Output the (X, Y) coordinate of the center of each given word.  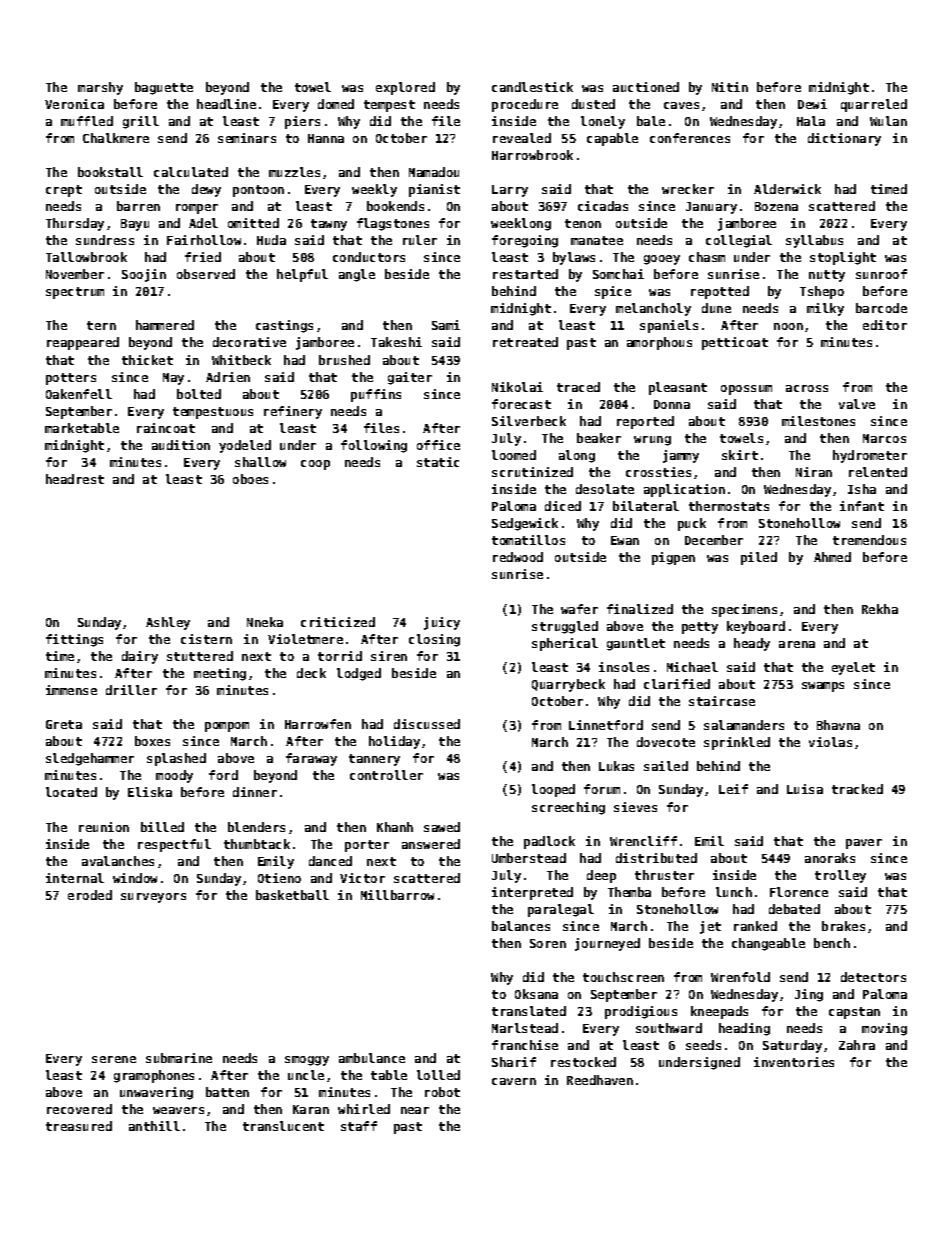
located (71, 792)
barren (138, 206)
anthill (154, 1126)
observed (206, 274)
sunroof (881, 274)
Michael (692, 667)
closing (434, 640)
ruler (420, 240)
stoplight (843, 258)
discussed (427, 724)
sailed (666, 766)
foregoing (525, 241)
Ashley (168, 623)
